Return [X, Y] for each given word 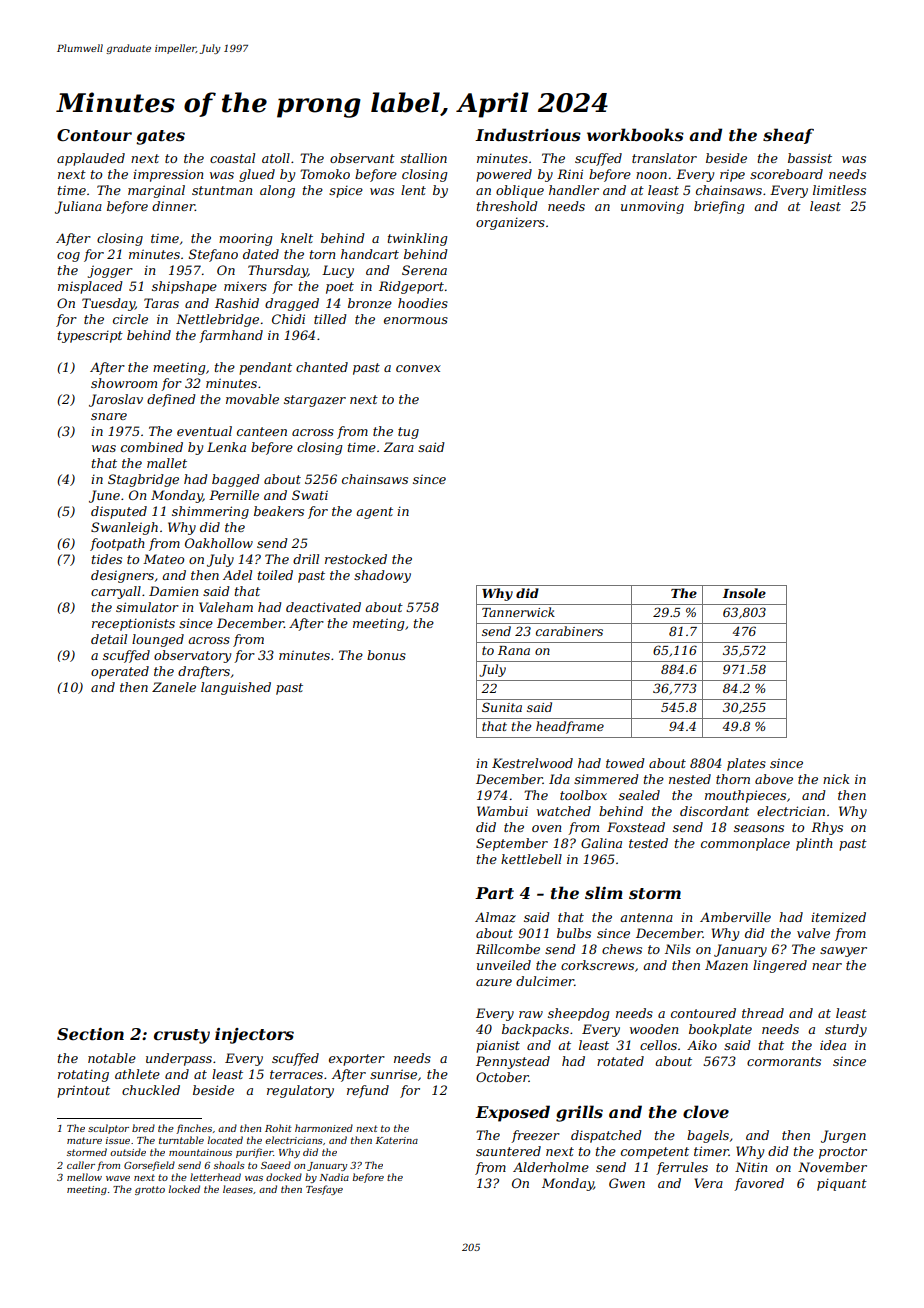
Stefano [213, 255]
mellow [84, 1177]
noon [651, 175]
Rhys [827, 828]
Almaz [495, 917]
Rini [570, 174]
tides [107, 559]
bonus [386, 655]
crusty [182, 1036]
